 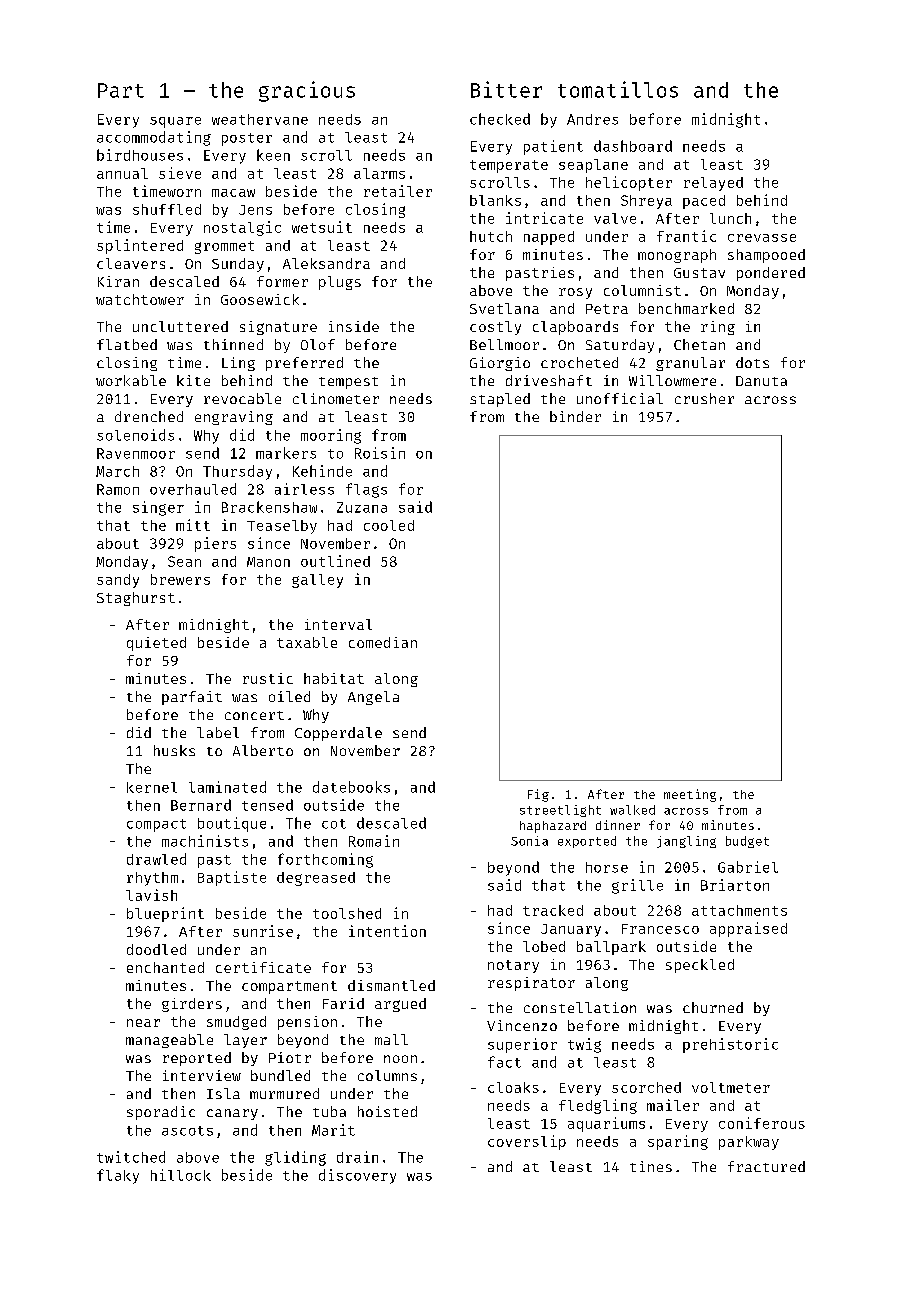 I want to click on Fig, so click(x=538, y=795).
